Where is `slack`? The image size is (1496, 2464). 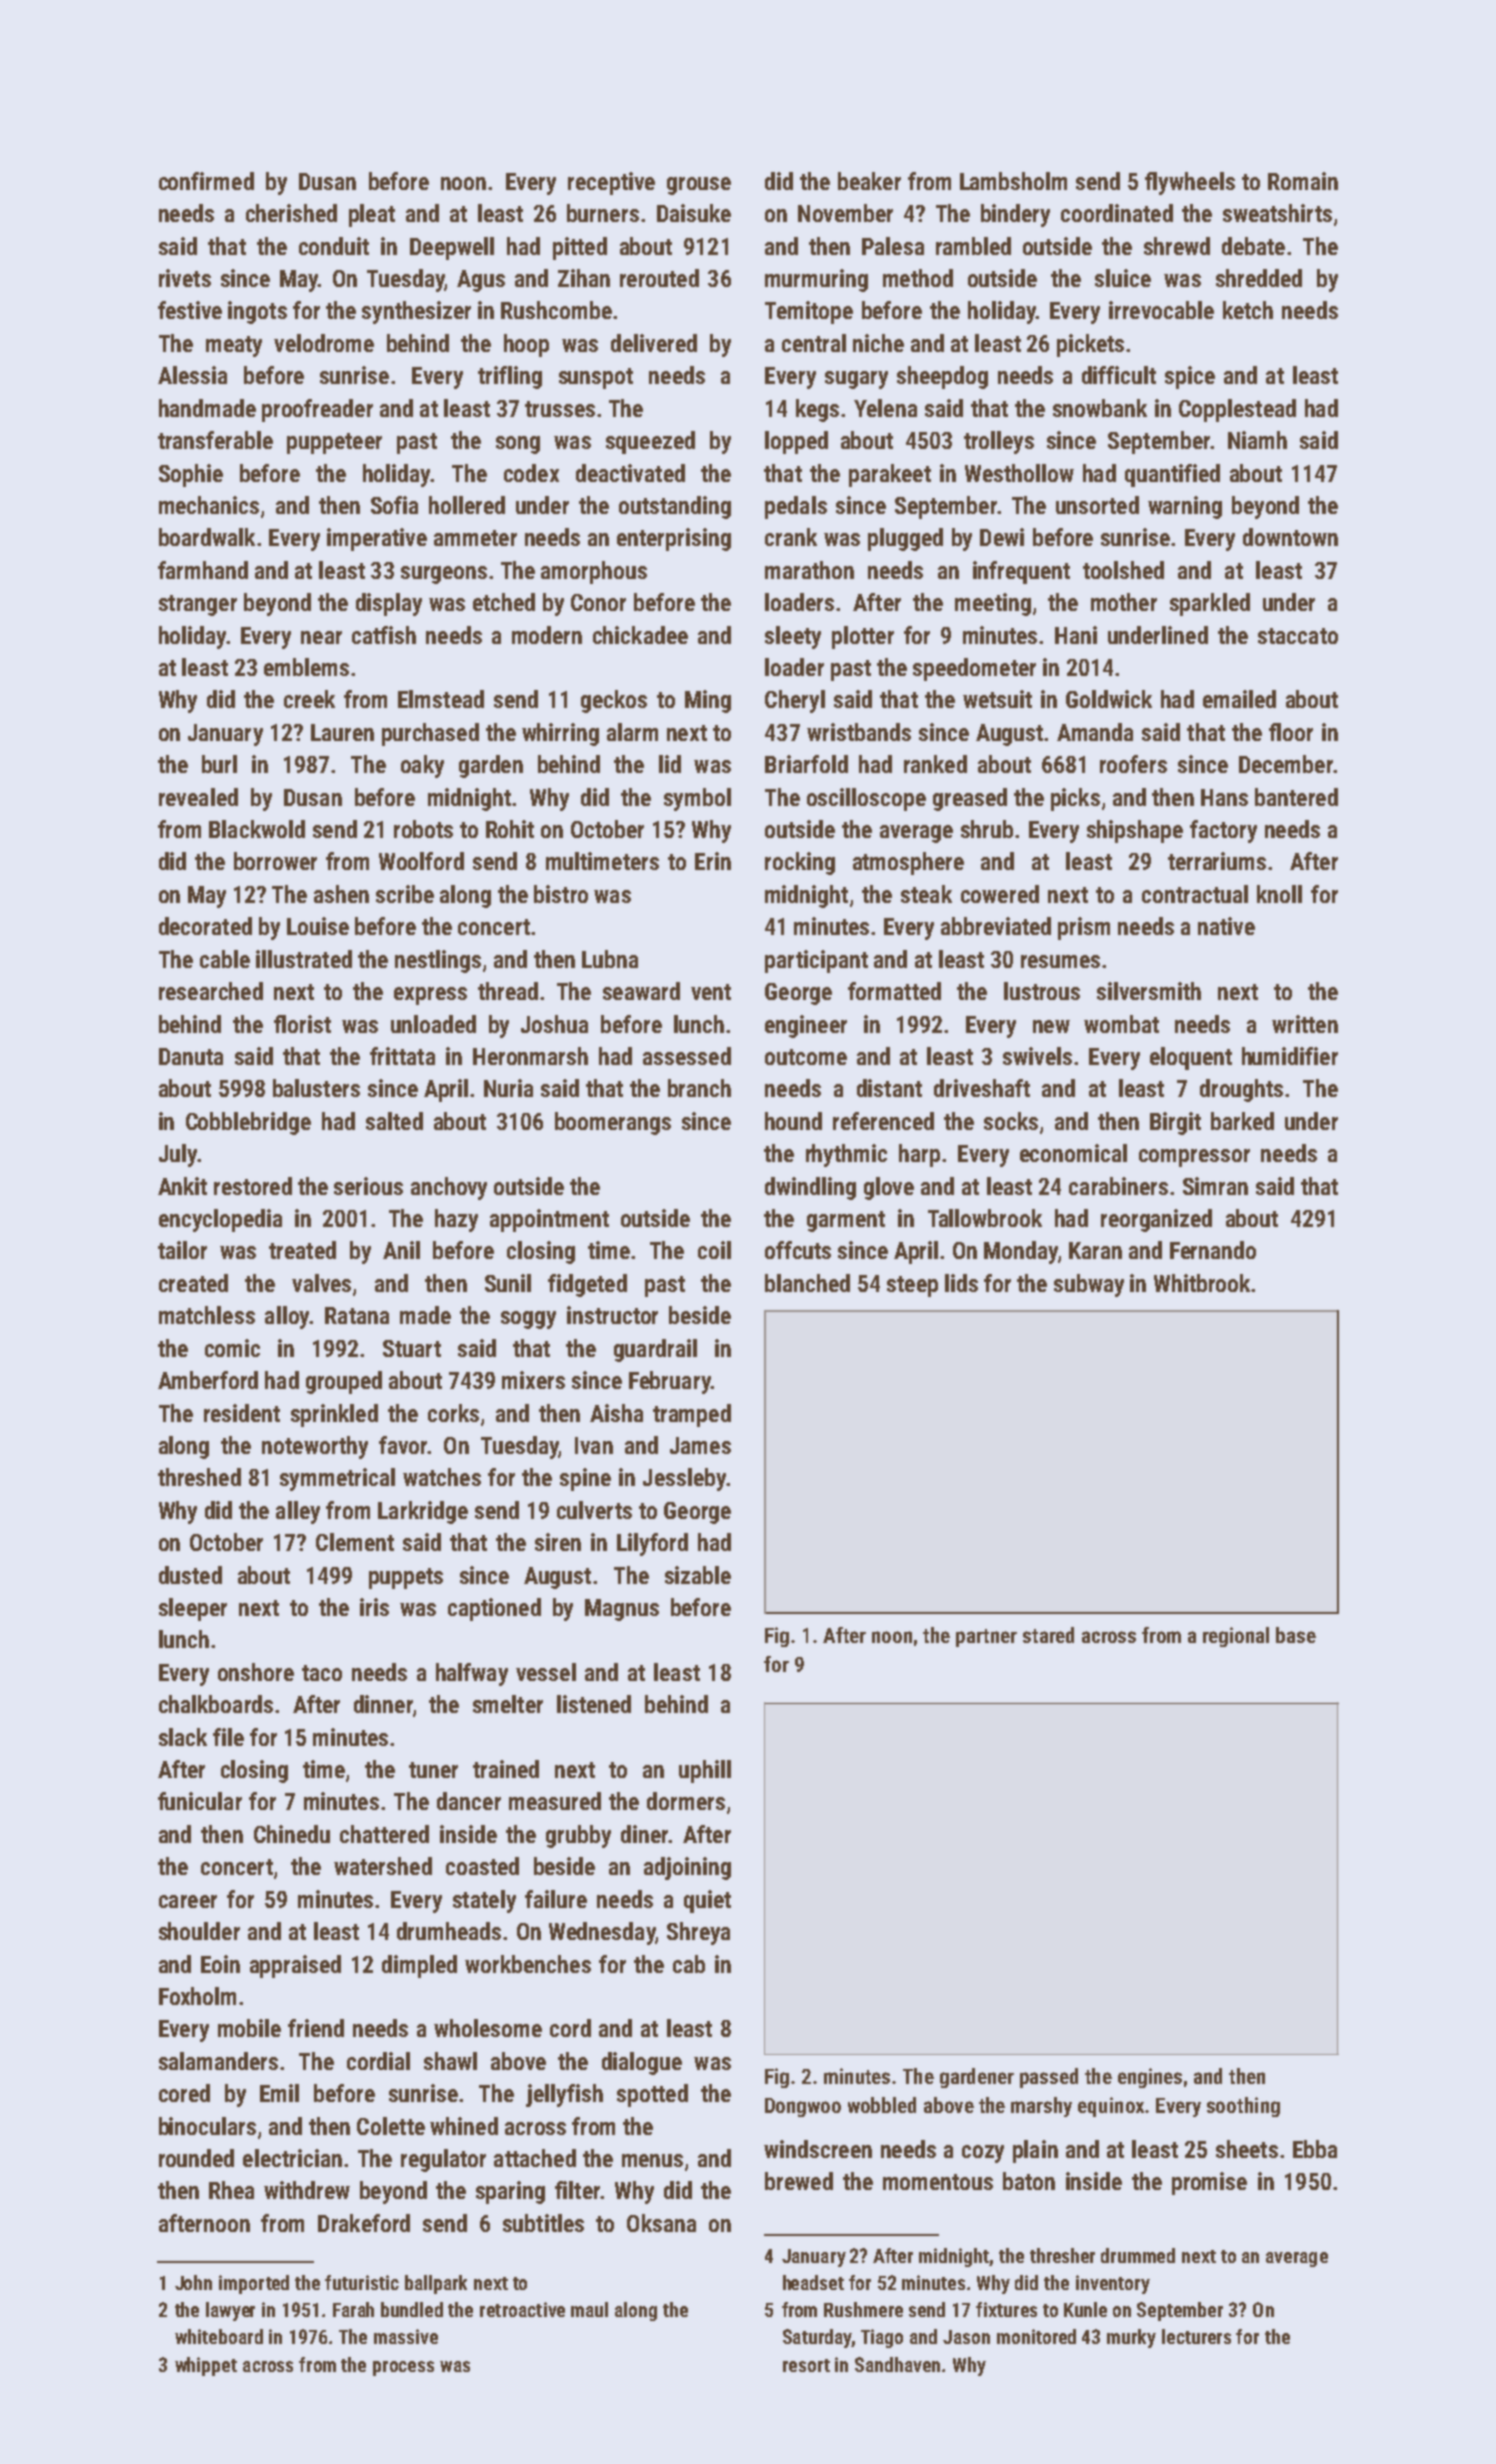 slack is located at coordinates (183, 1737).
